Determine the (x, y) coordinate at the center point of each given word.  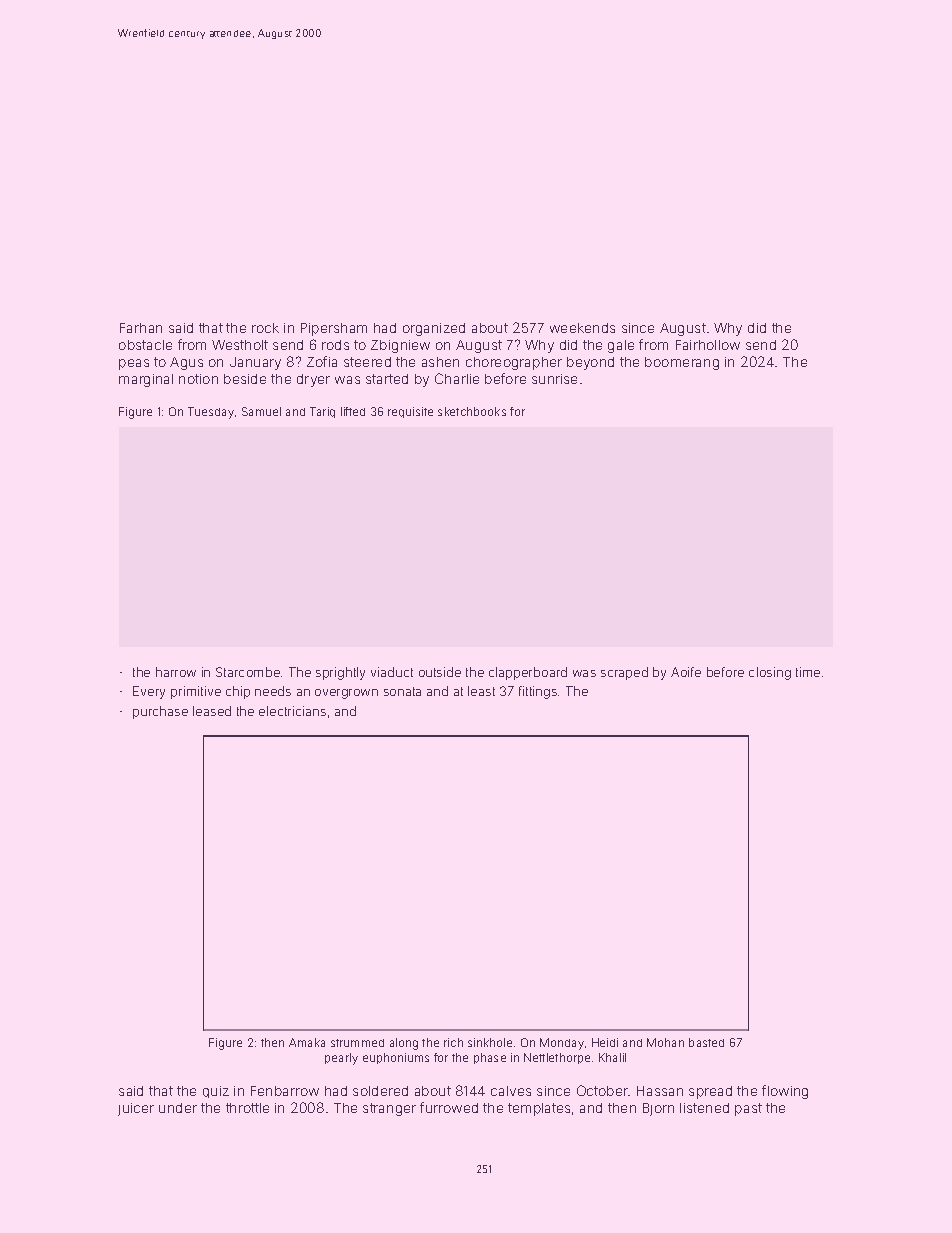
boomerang (682, 363)
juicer (136, 1109)
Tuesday (211, 413)
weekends (582, 328)
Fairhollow (708, 345)
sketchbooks (472, 411)
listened (704, 1108)
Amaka (307, 1042)
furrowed (449, 1107)
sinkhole (490, 1042)
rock (265, 328)
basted (706, 1042)
